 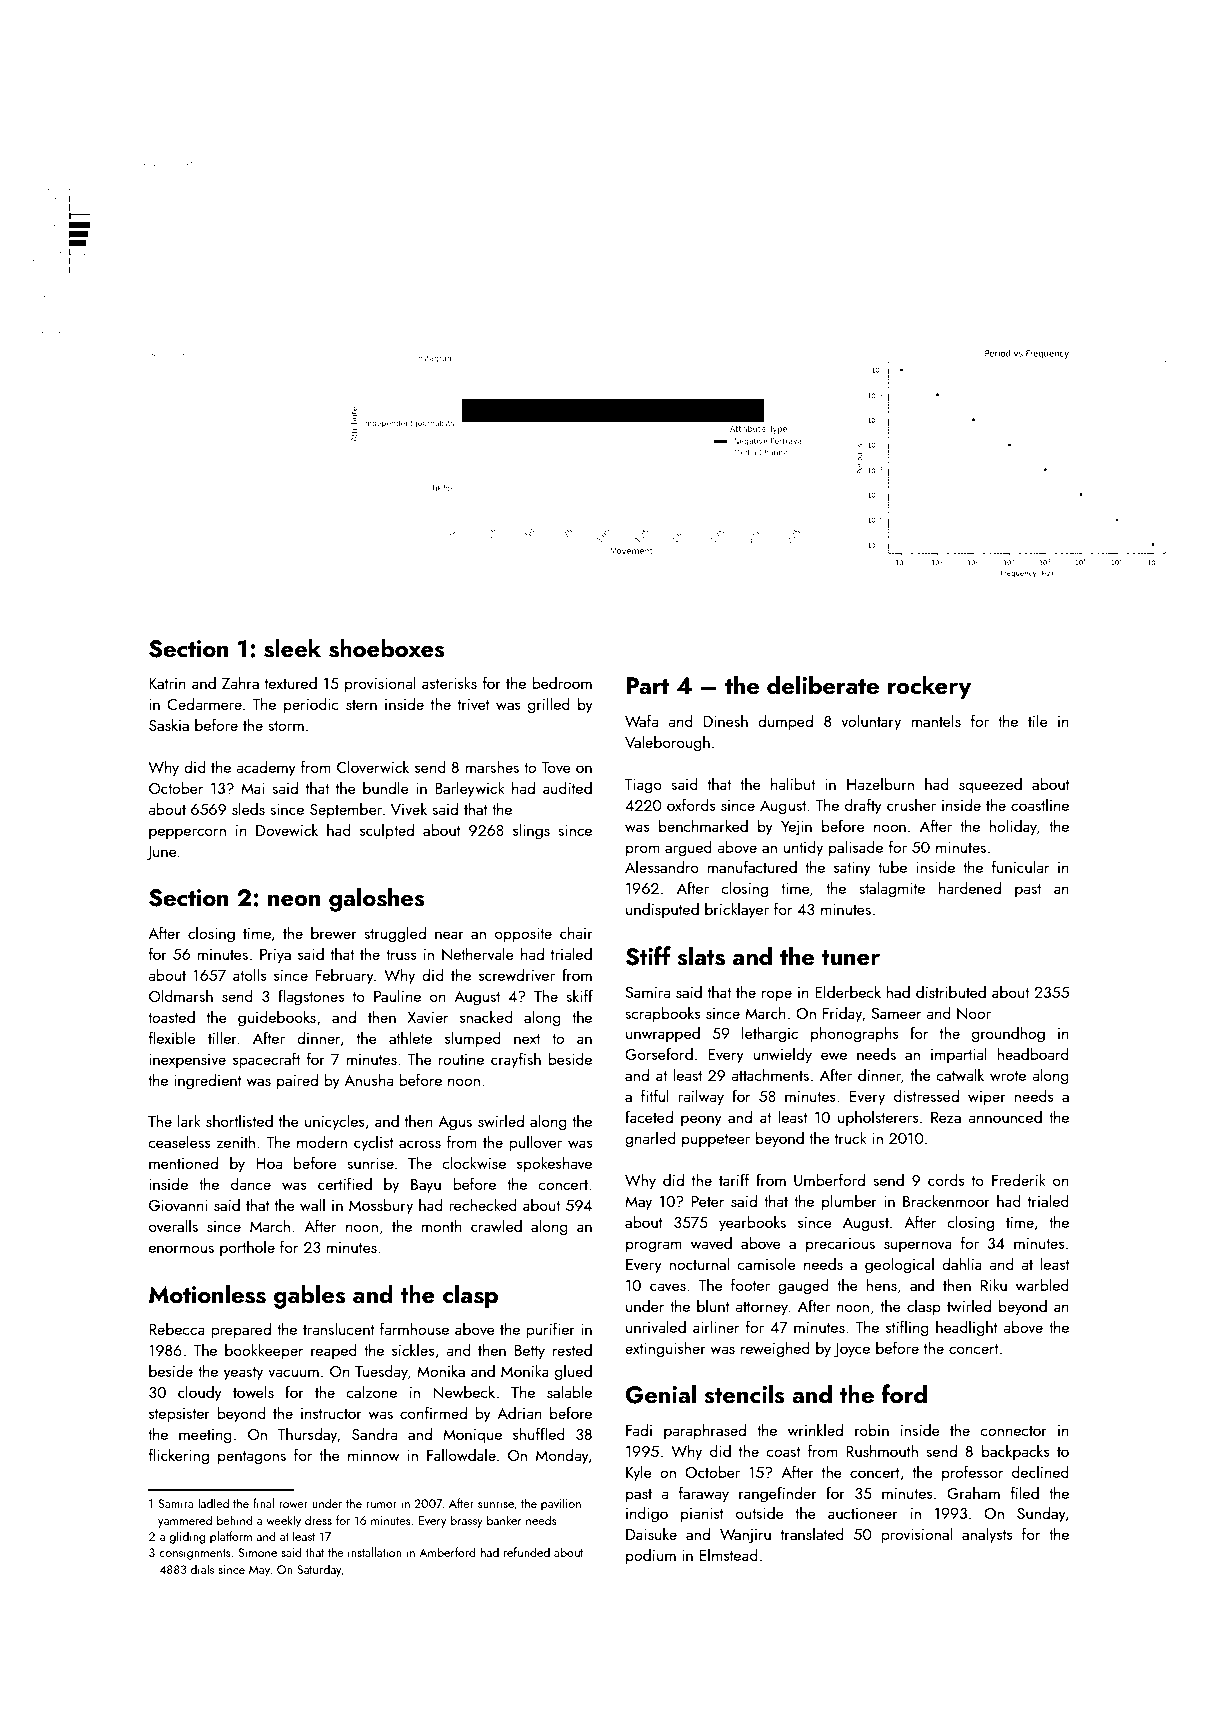 I want to click on puppeteer, so click(x=716, y=1141).
